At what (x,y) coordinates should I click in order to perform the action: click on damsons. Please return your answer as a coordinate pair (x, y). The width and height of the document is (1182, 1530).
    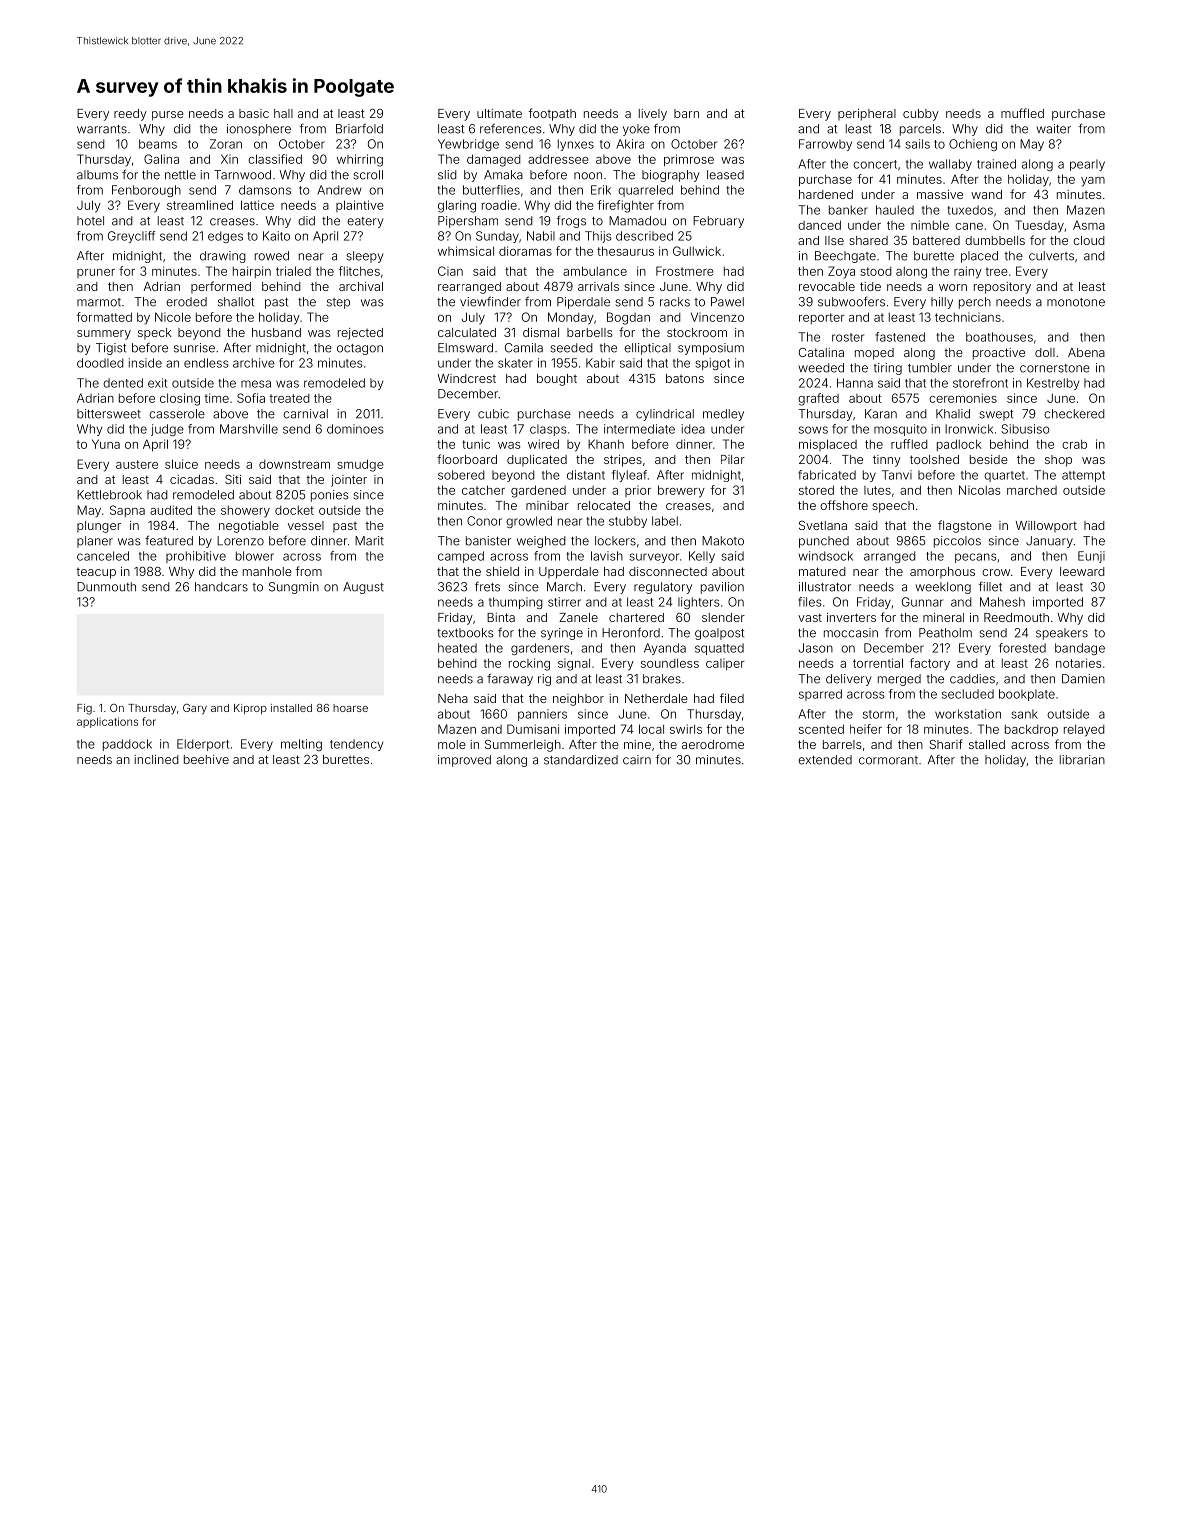
    Looking at the image, I should click on (265, 190).
